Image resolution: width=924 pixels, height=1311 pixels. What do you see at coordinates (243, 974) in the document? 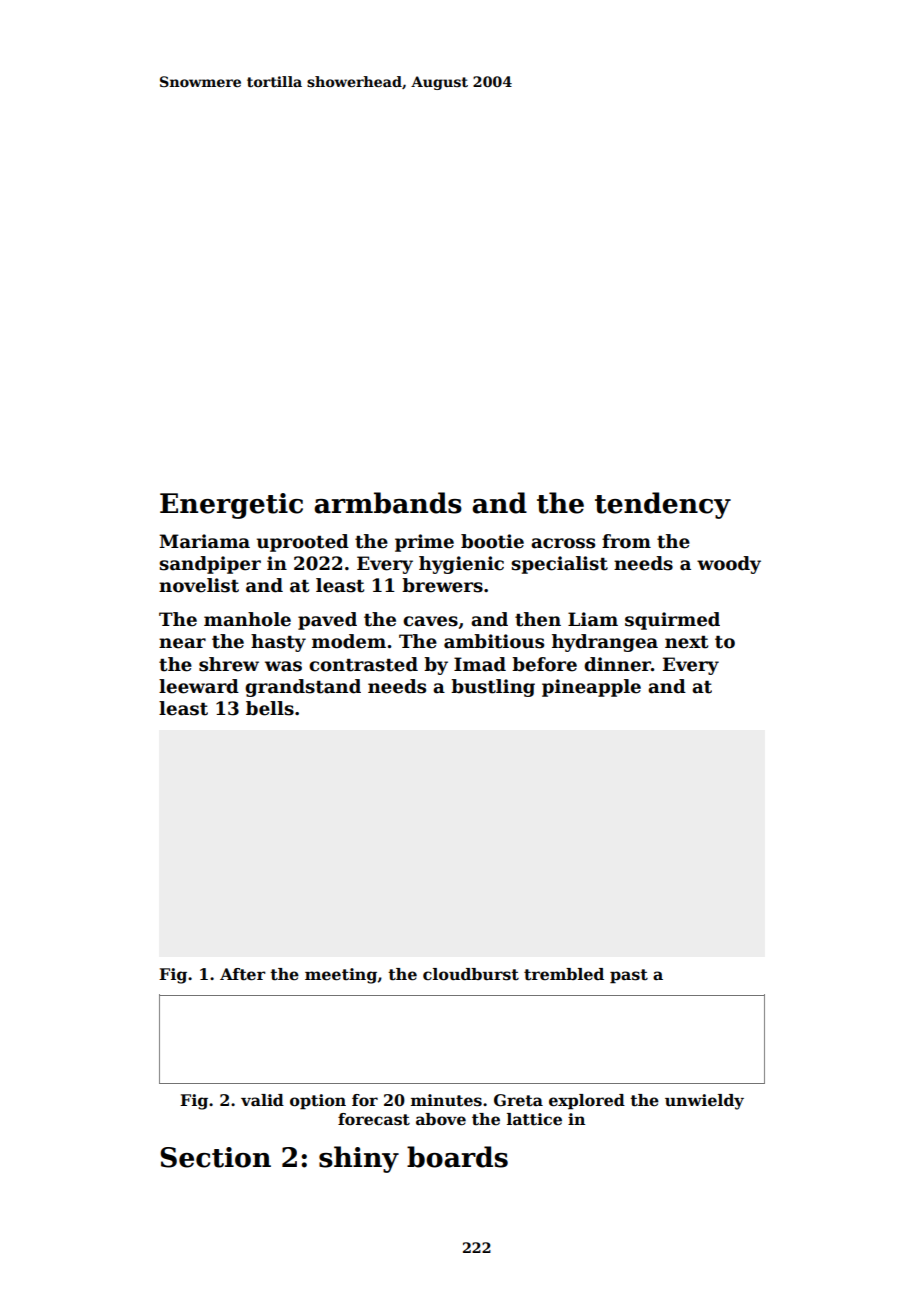
I see `After` at bounding box center [243, 974].
